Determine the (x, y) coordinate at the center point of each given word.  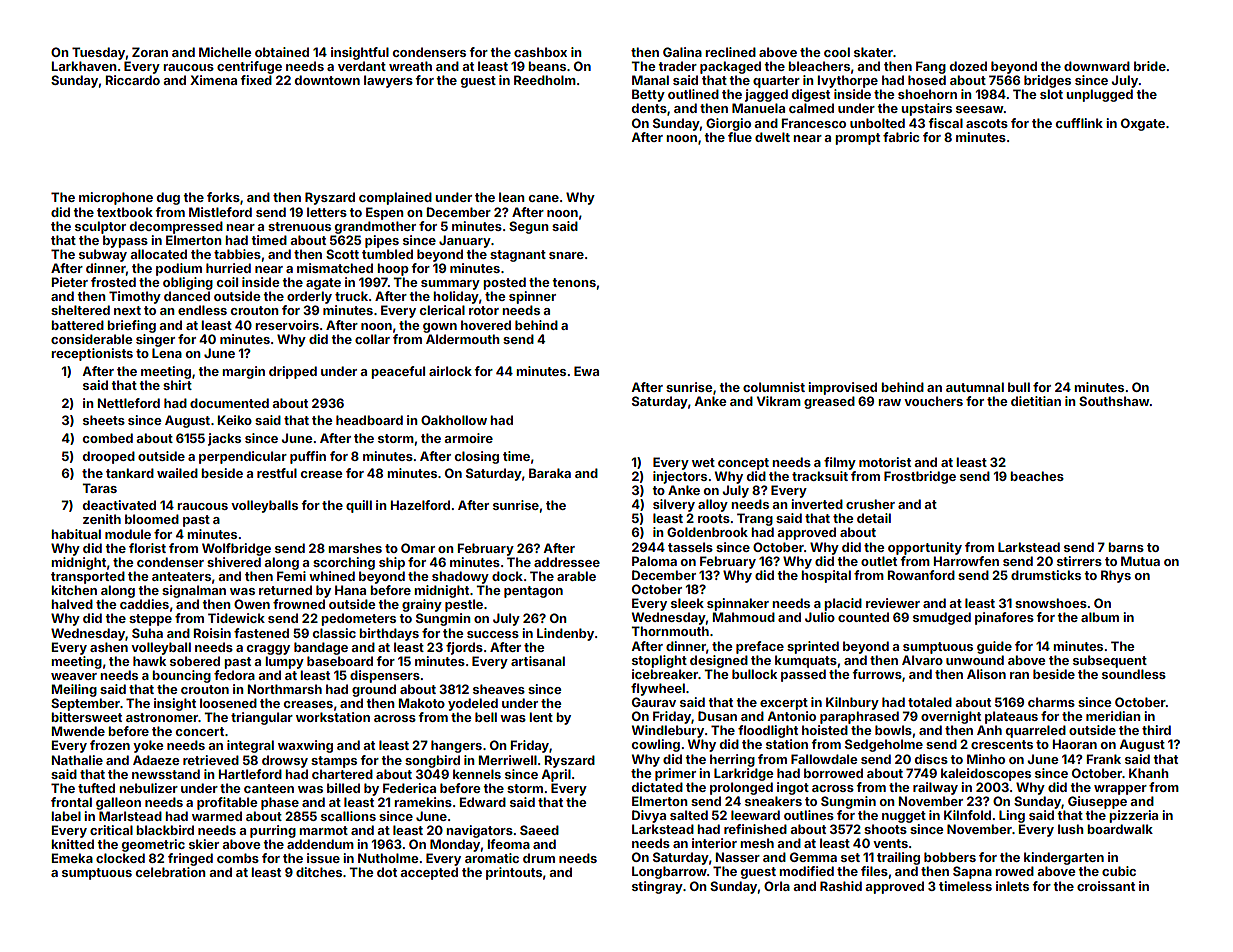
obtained (282, 52)
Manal (650, 80)
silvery (674, 505)
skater (873, 52)
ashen (109, 647)
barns (1126, 547)
